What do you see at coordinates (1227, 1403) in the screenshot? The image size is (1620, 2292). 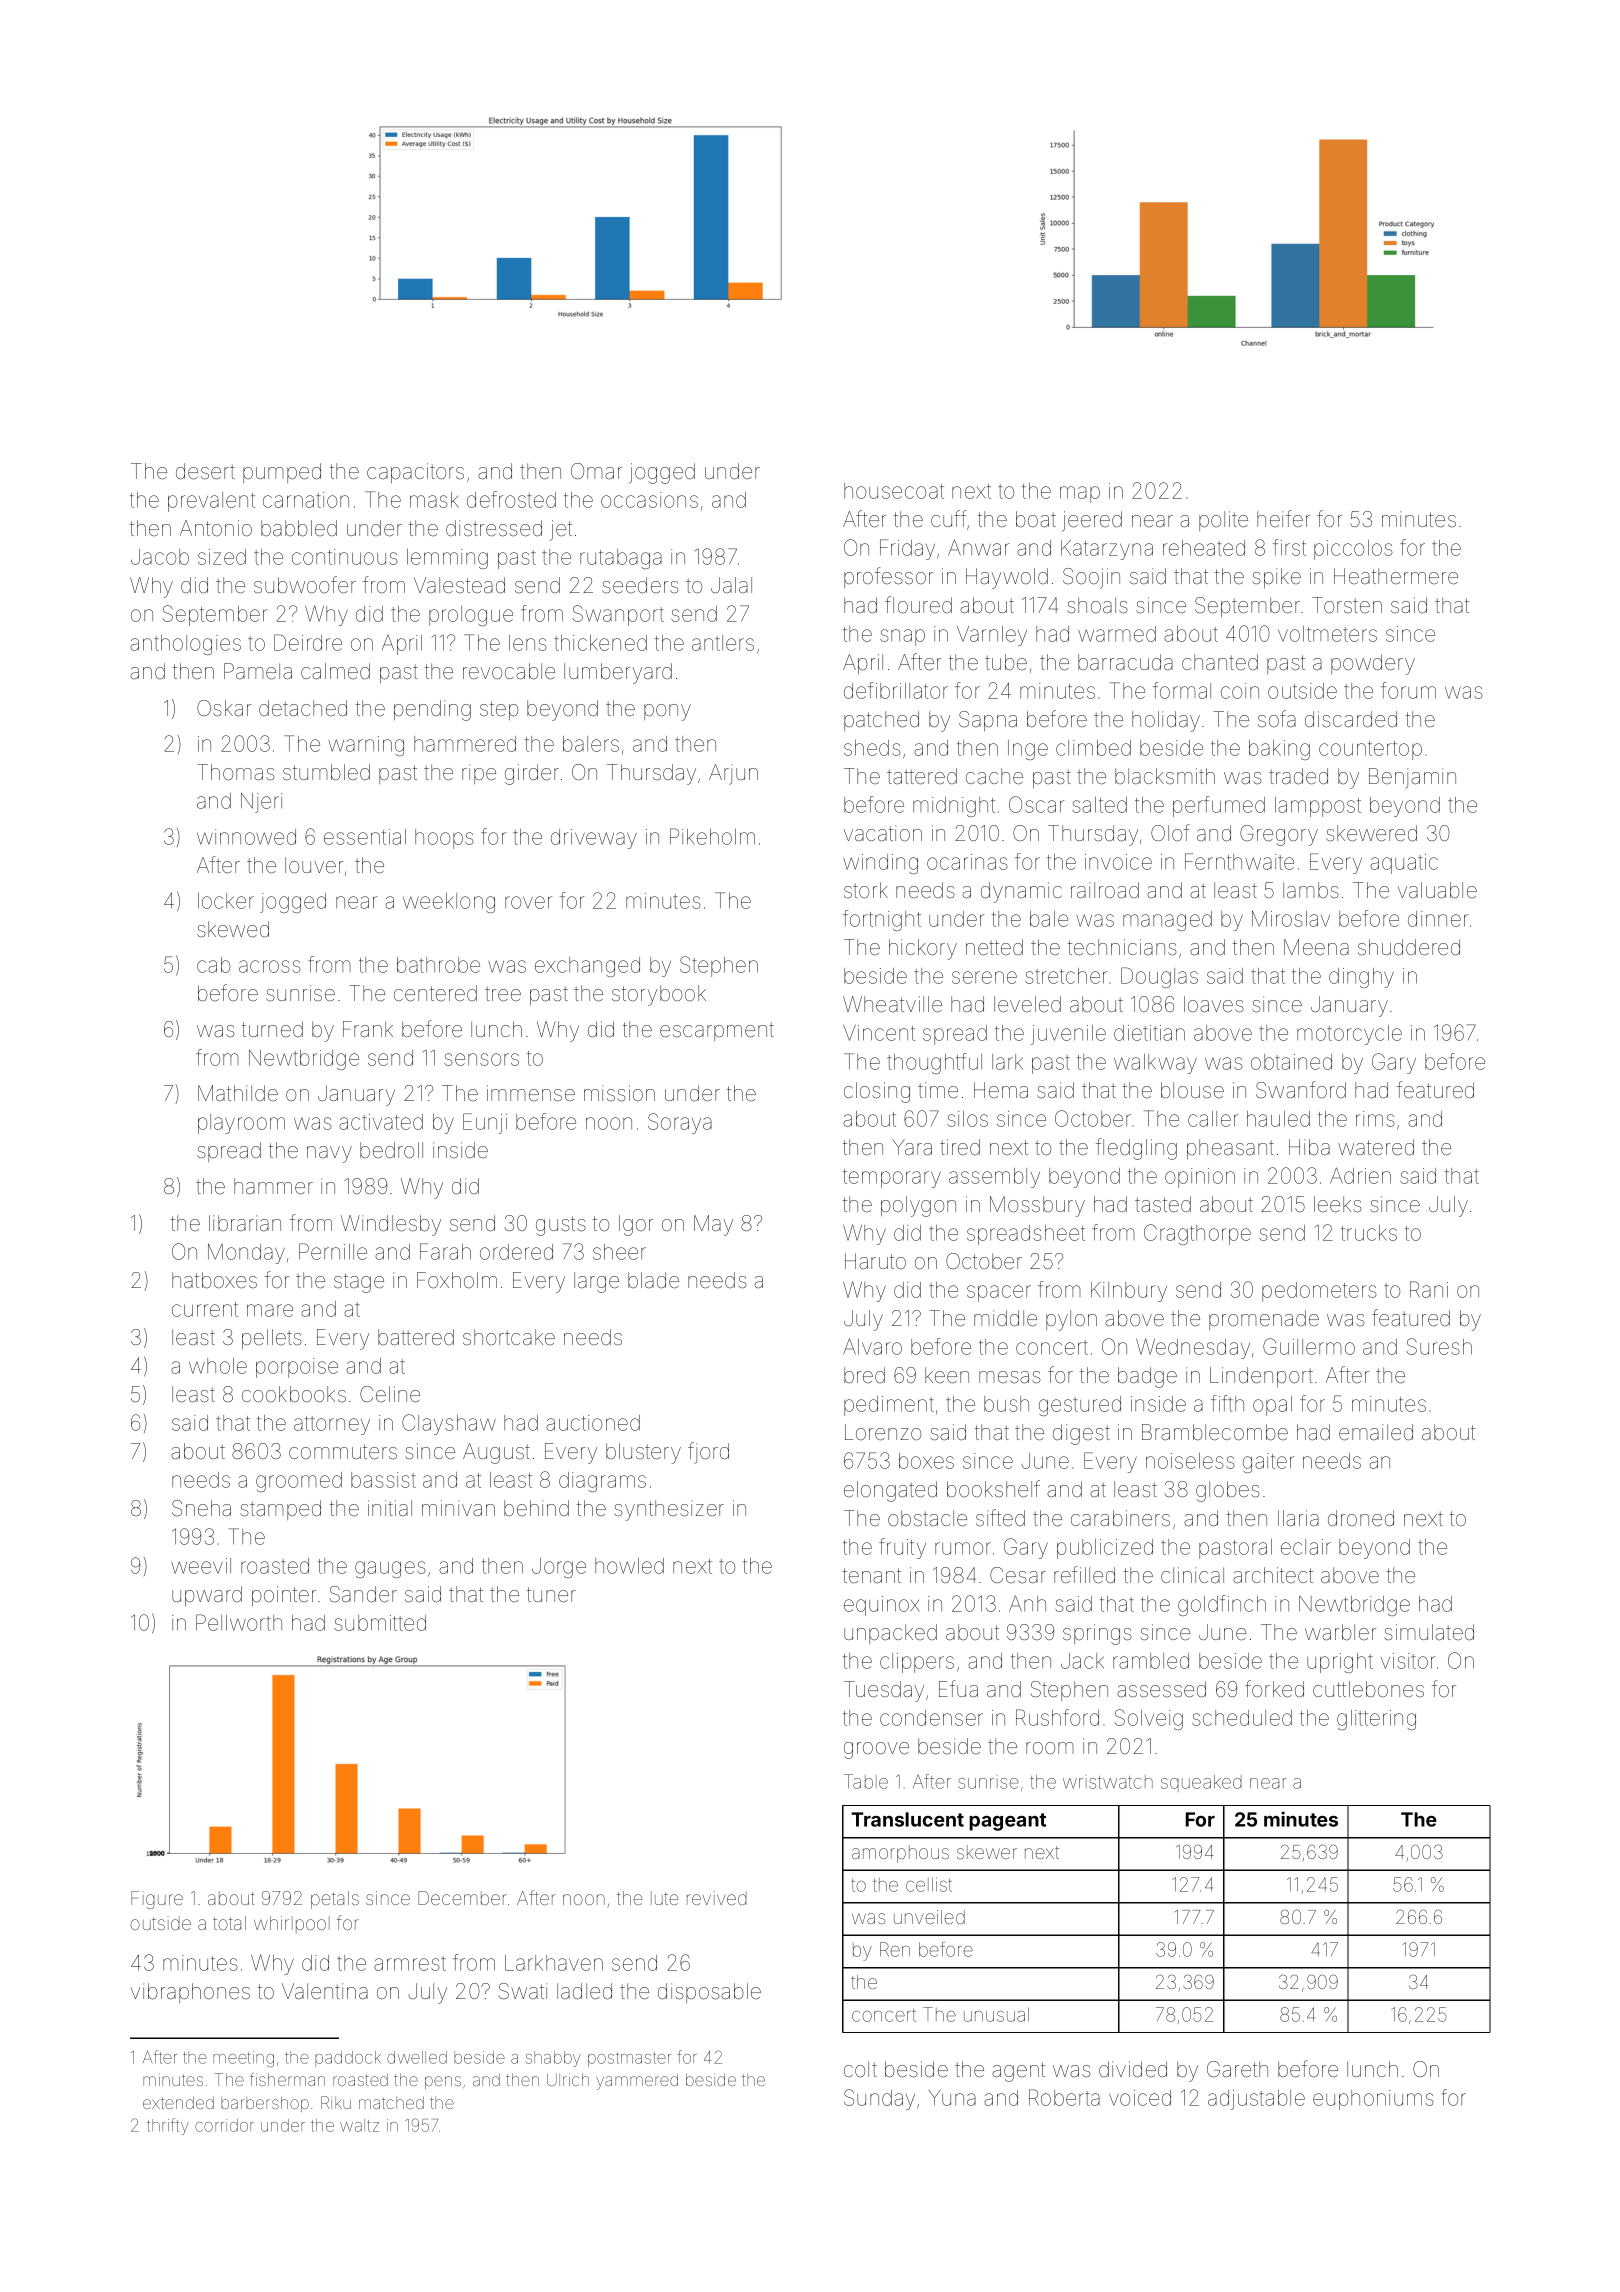 I see `fifth` at bounding box center [1227, 1403].
